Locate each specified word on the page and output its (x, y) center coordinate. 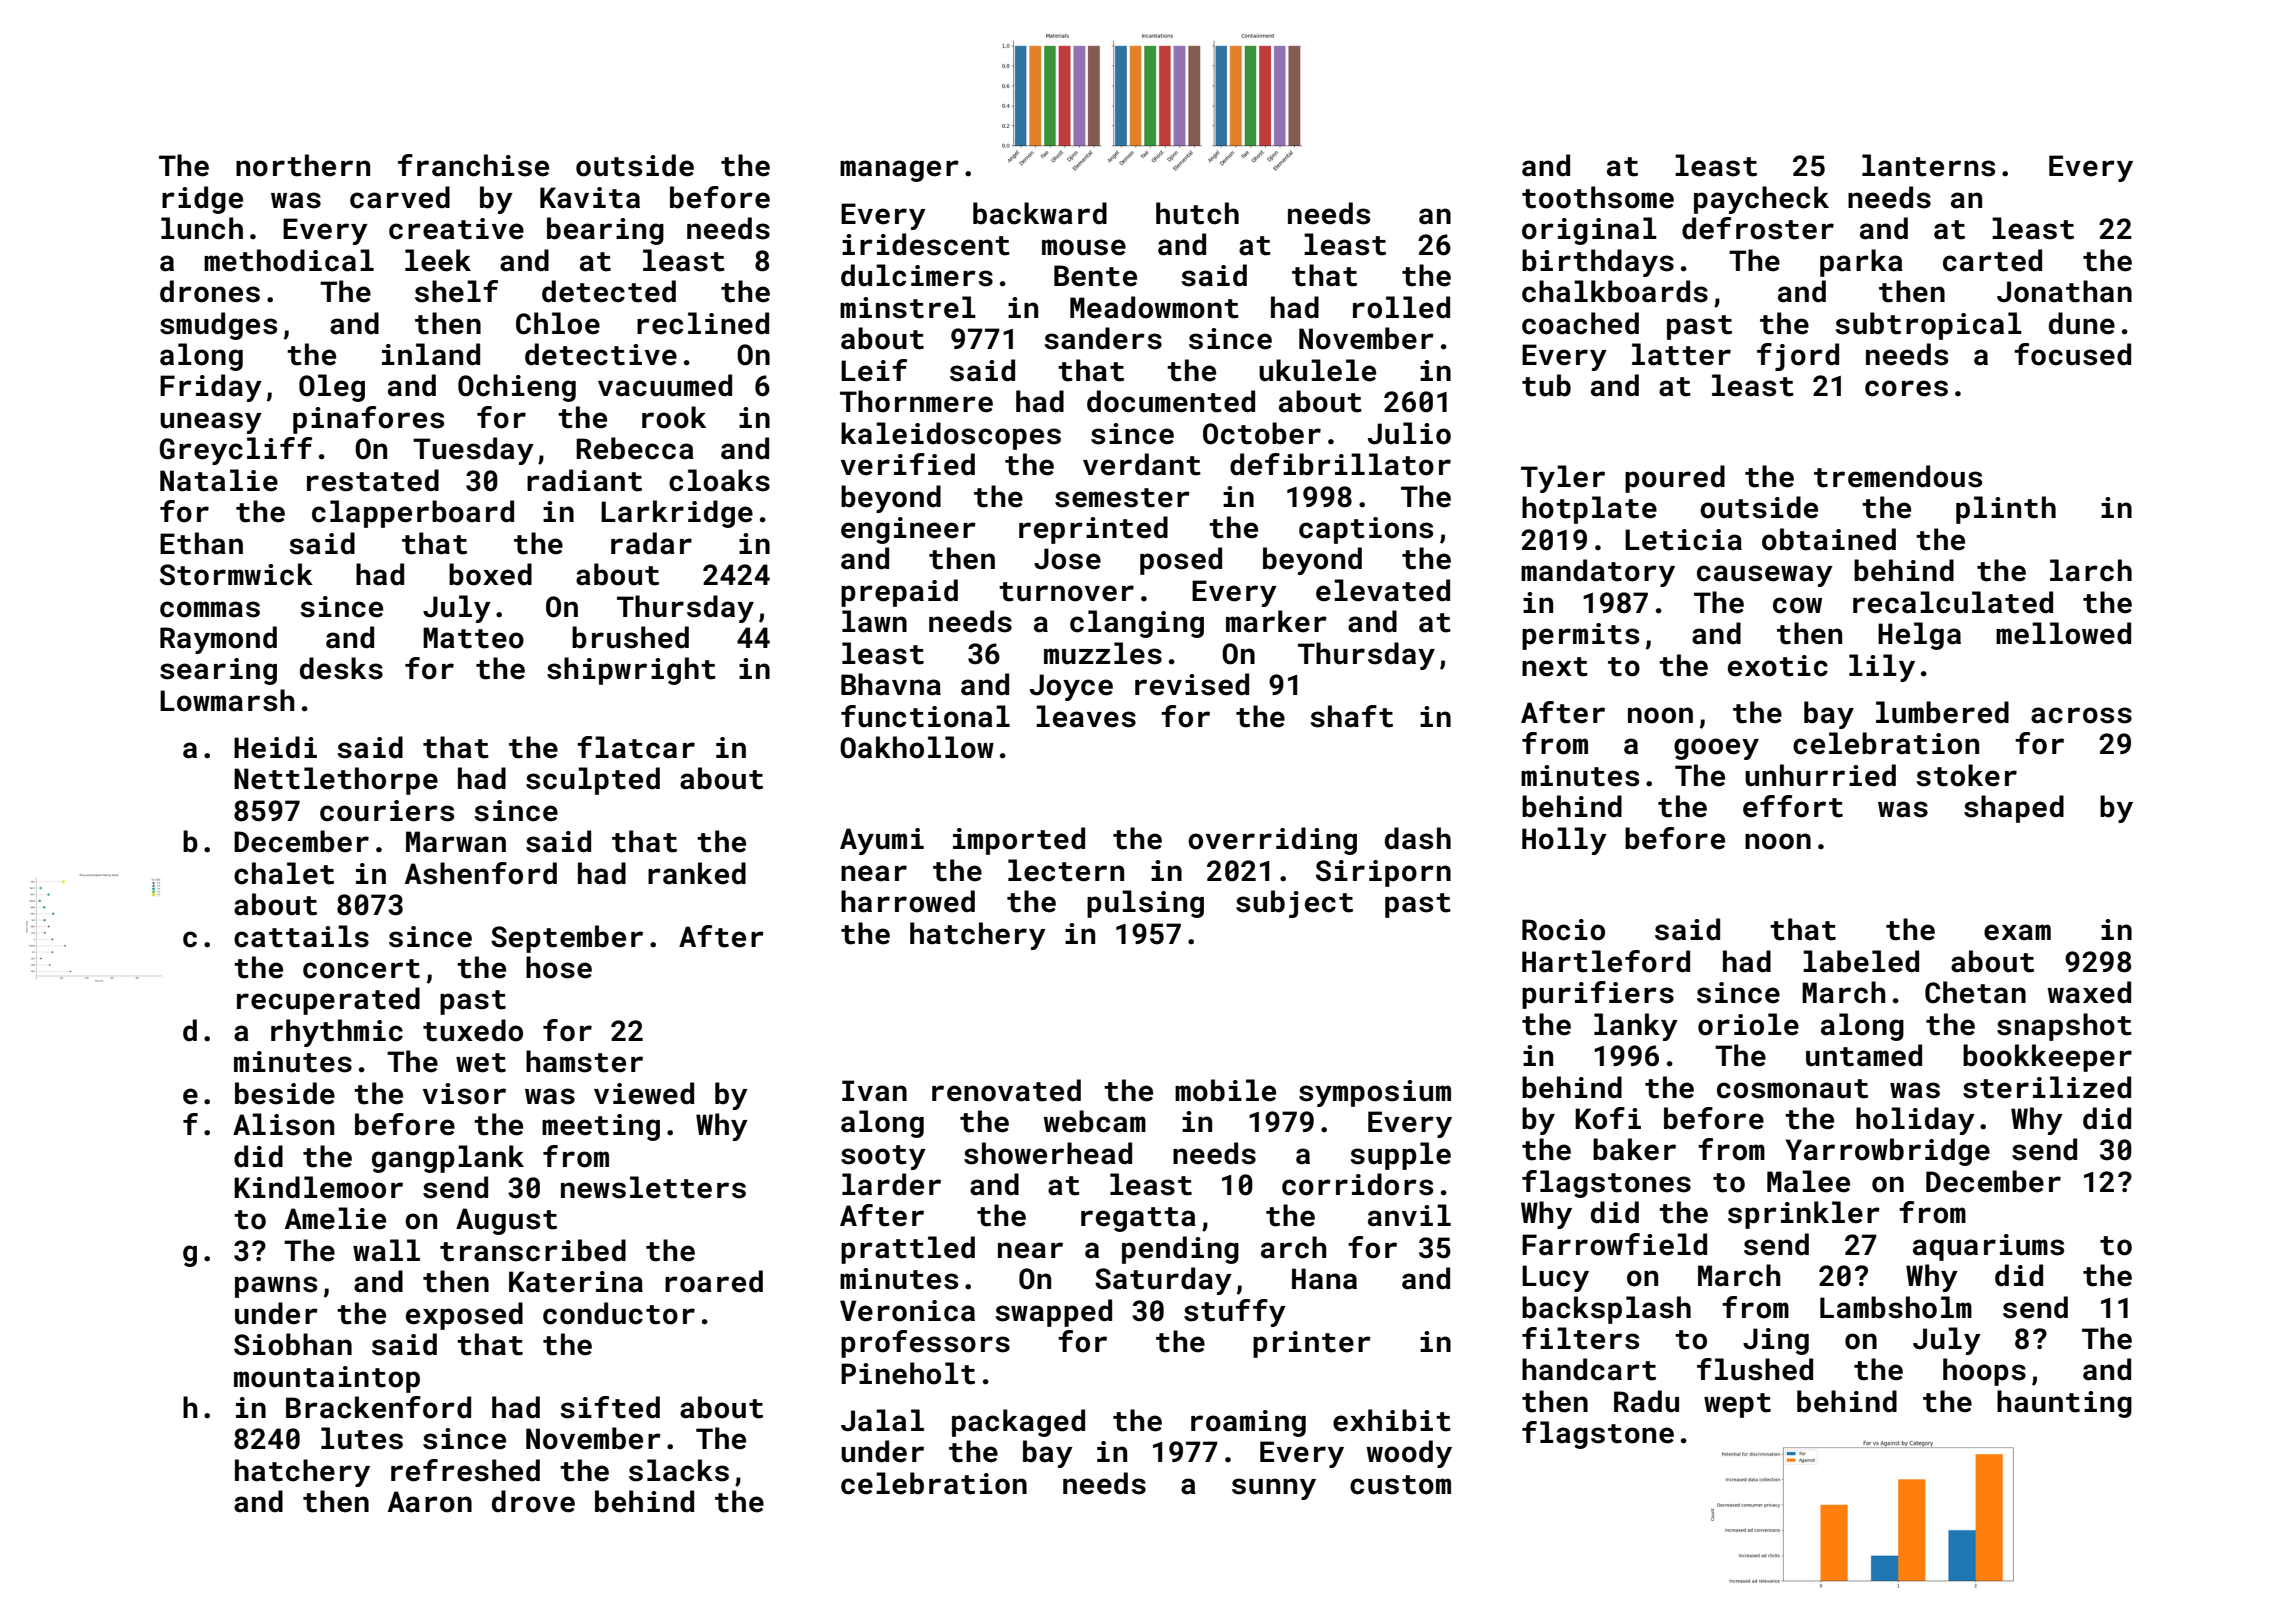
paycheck (1761, 200)
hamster (584, 1061)
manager (899, 171)
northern (303, 165)
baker (1634, 1149)
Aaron (430, 1502)
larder (891, 1184)
